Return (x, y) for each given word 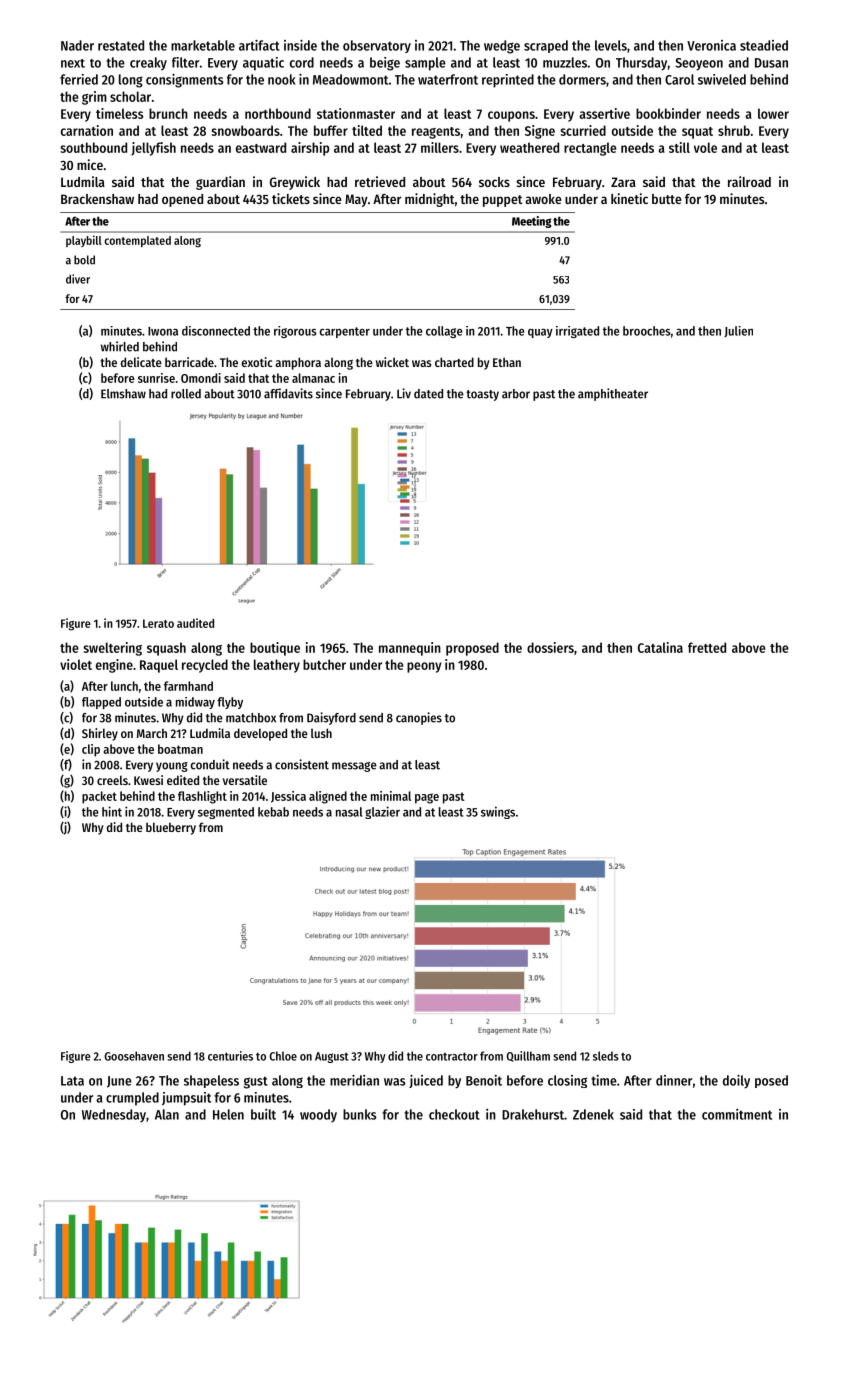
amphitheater (613, 394)
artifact (259, 45)
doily (736, 1082)
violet (76, 664)
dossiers (550, 647)
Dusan (771, 63)
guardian (220, 183)
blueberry (171, 828)
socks (494, 182)
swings (498, 812)
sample (425, 64)
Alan (167, 1114)
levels (611, 45)
